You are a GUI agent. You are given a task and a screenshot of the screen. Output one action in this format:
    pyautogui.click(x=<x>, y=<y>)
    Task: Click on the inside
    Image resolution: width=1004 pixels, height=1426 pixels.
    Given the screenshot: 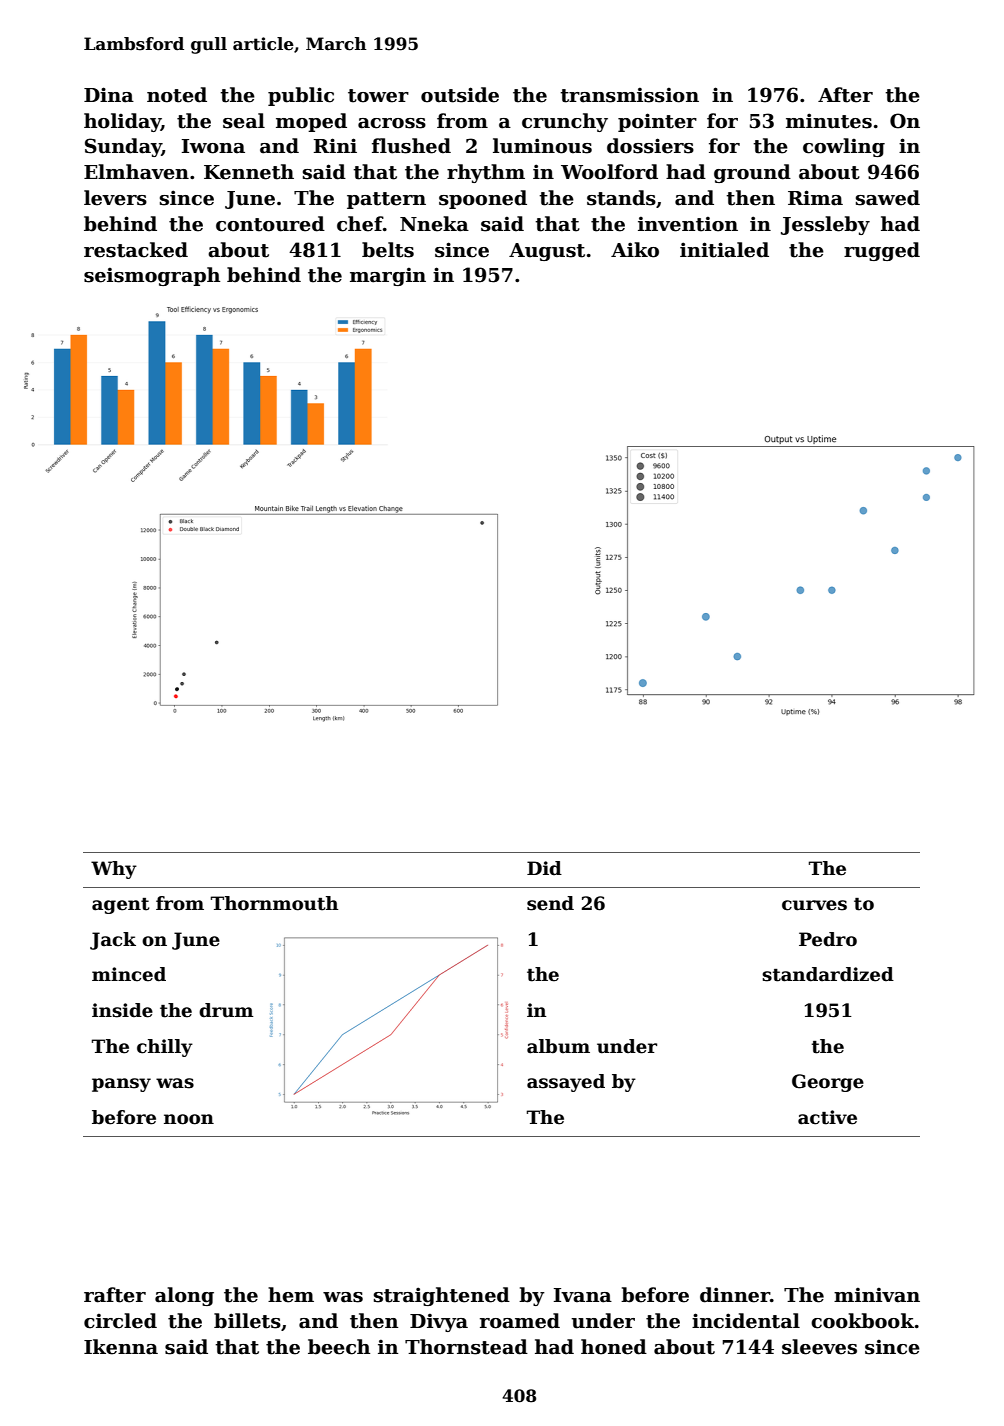 What is the action you would take?
    pyautogui.click(x=122, y=1010)
